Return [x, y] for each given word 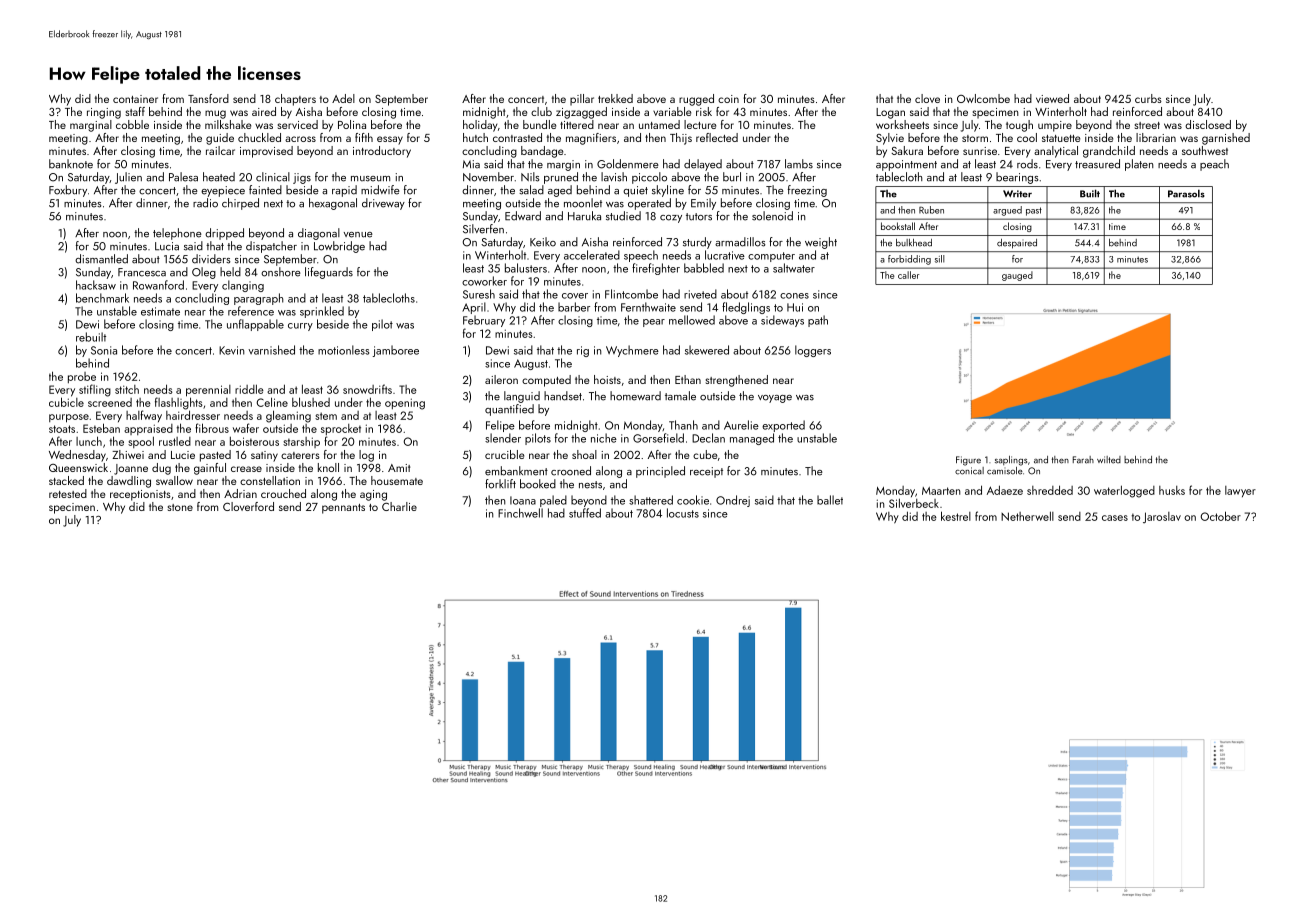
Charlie [399, 506]
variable [672, 111]
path [818, 321]
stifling [95, 390]
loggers [813, 351]
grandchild [1109, 152]
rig [583, 351]
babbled [704, 268]
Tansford [208, 98]
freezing [807, 191]
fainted [265, 190]
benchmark [102, 298]
